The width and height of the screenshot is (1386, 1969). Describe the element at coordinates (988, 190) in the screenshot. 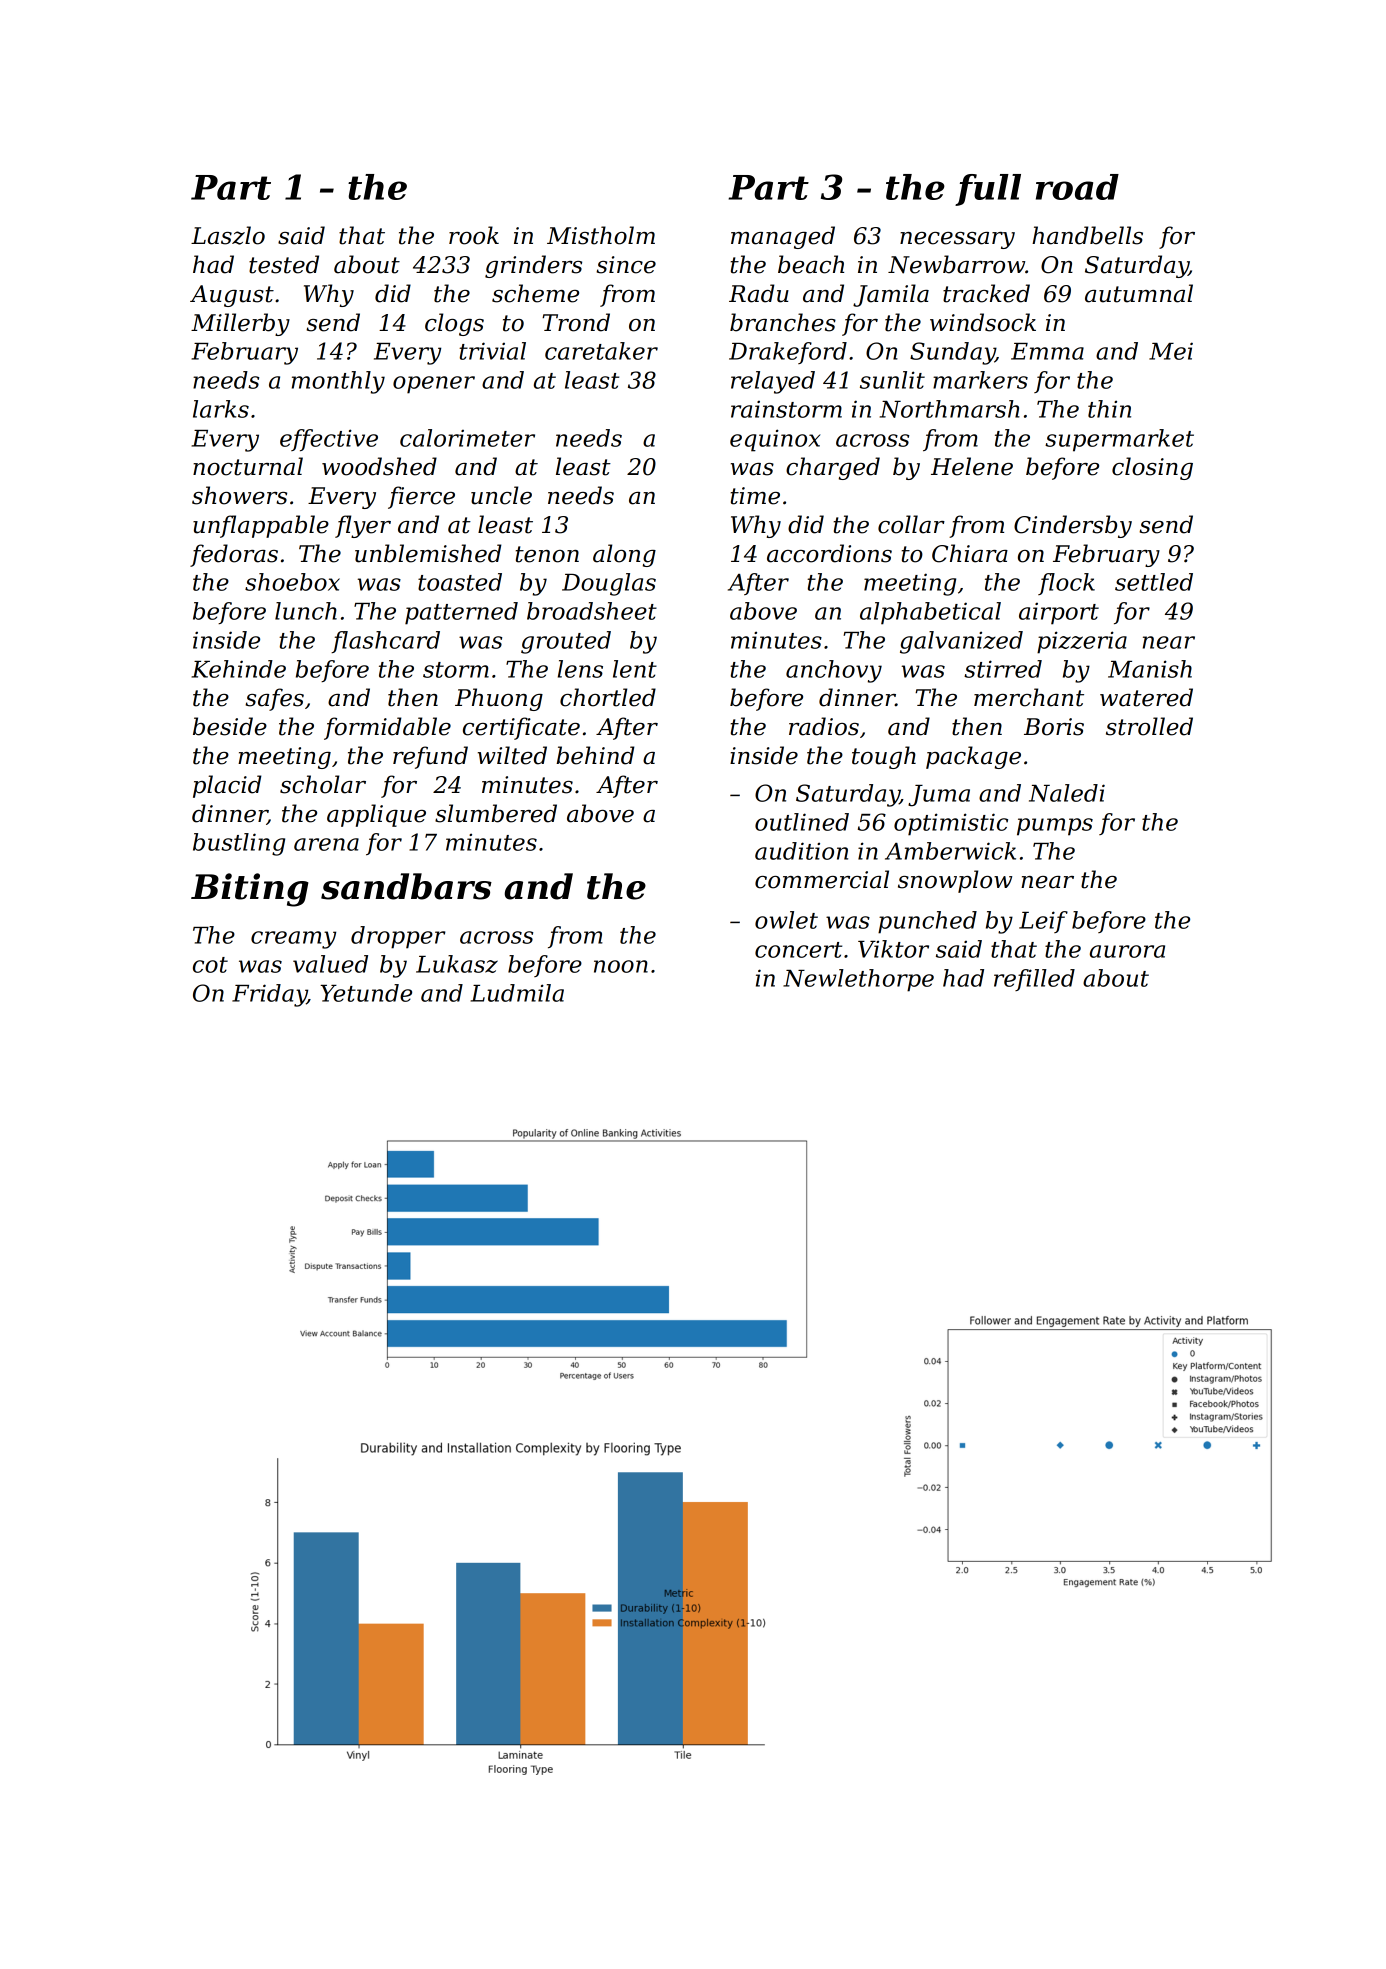

I see `full` at that location.
